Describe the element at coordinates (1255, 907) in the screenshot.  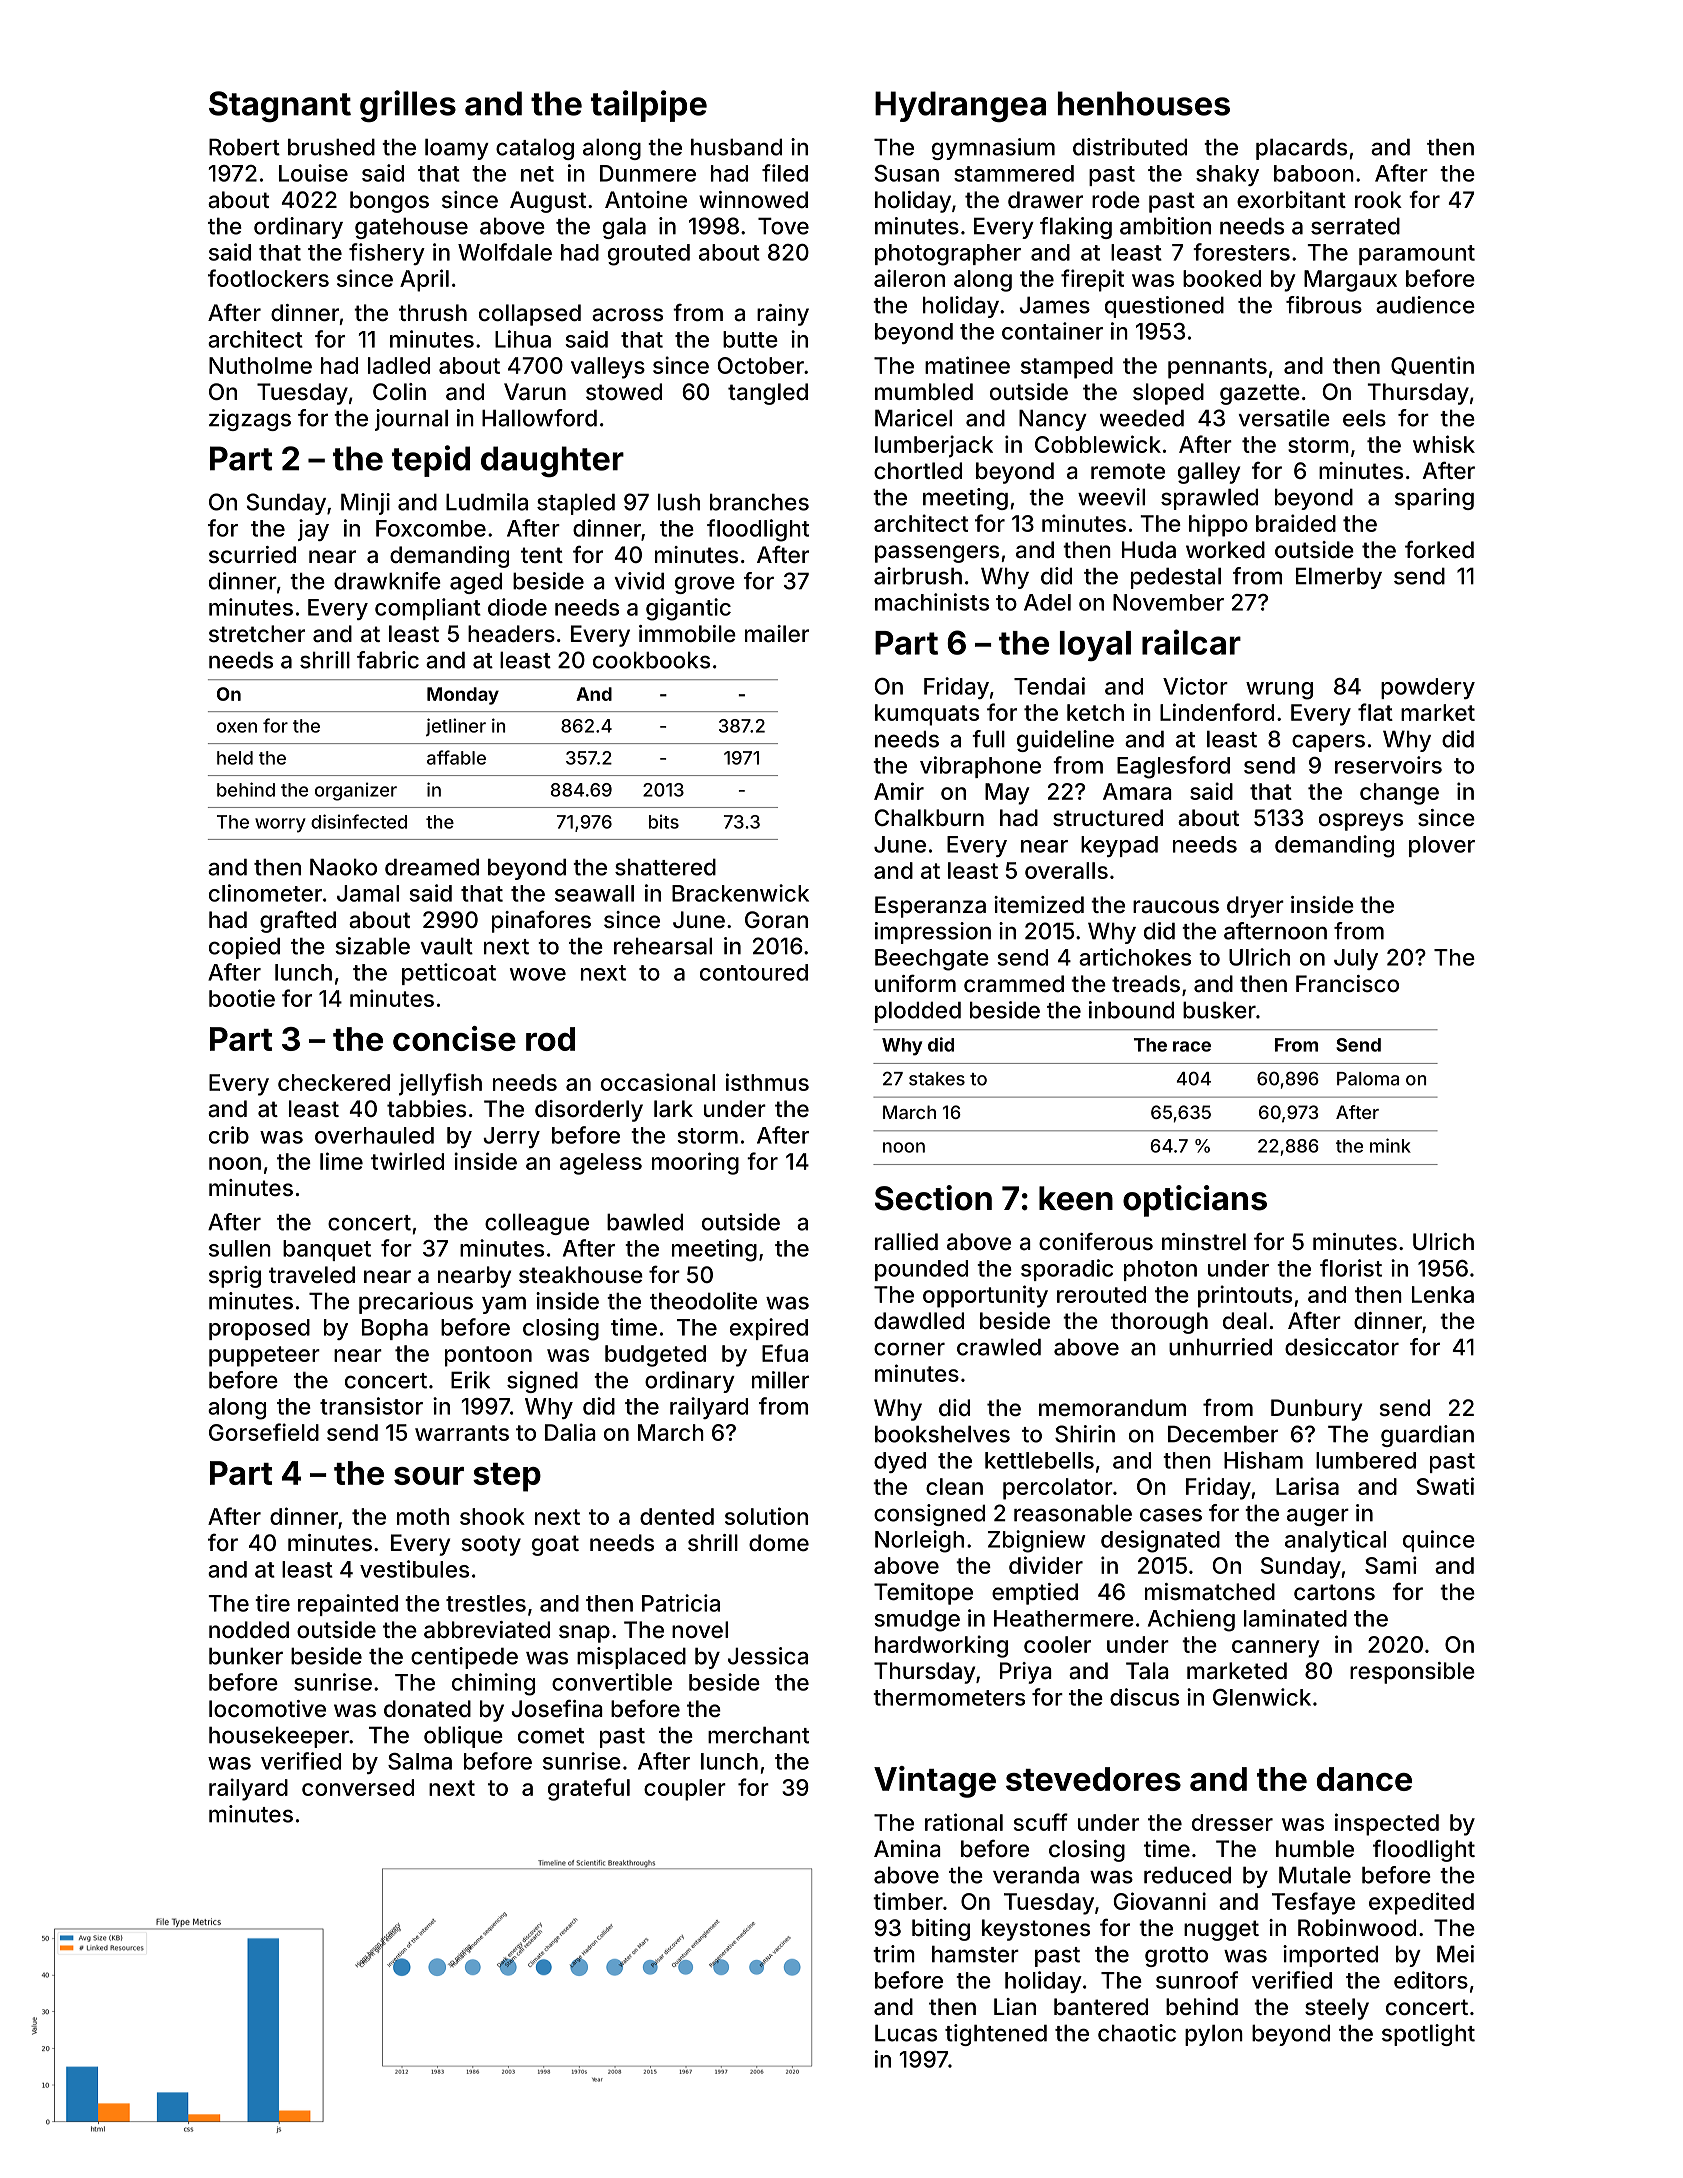
I see `dryer` at that location.
